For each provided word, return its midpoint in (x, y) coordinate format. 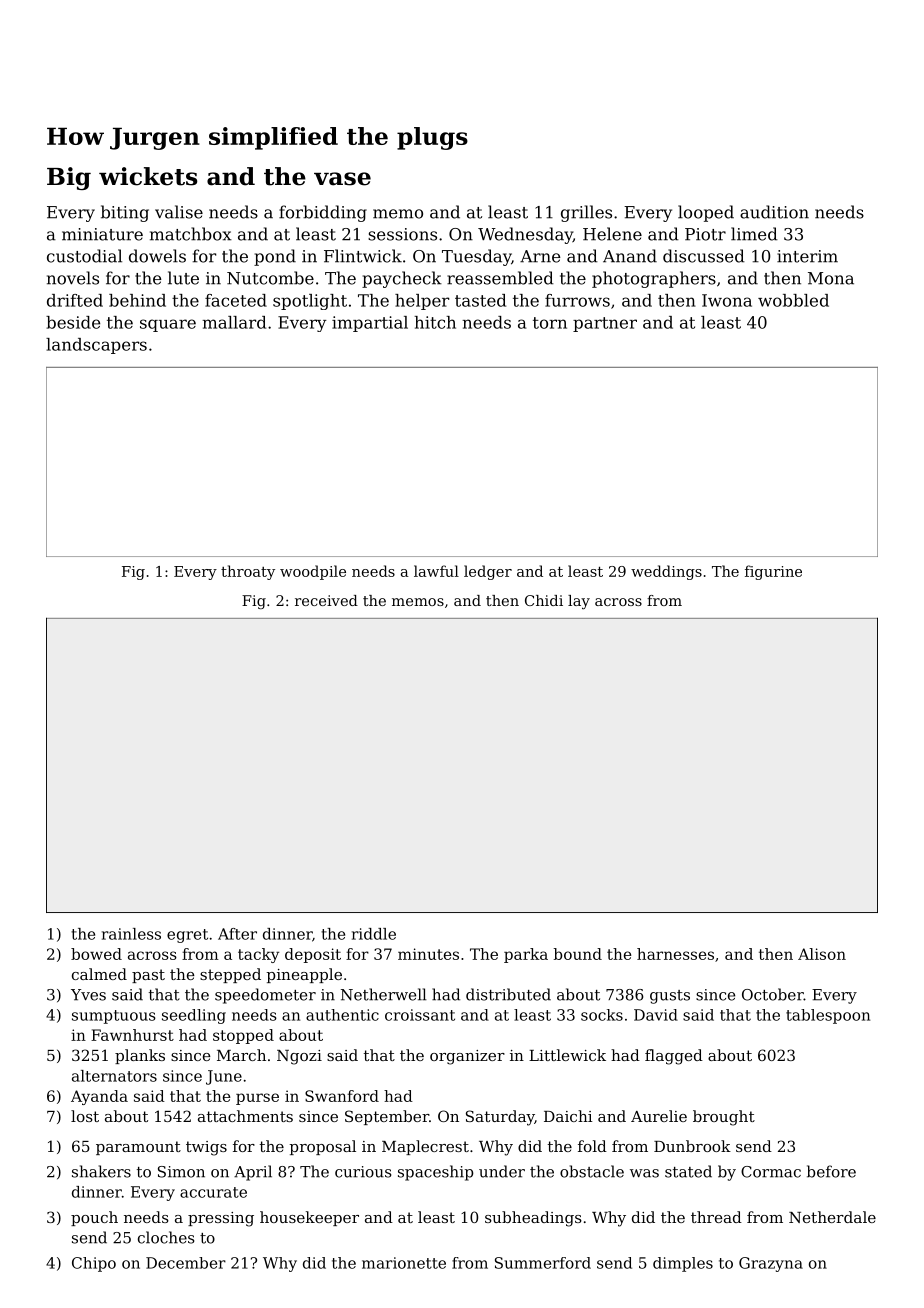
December (186, 1263)
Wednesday (525, 235)
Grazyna (771, 1264)
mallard (234, 322)
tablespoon (828, 1016)
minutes (428, 954)
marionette (404, 1263)
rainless (131, 934)
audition (774, 212)
